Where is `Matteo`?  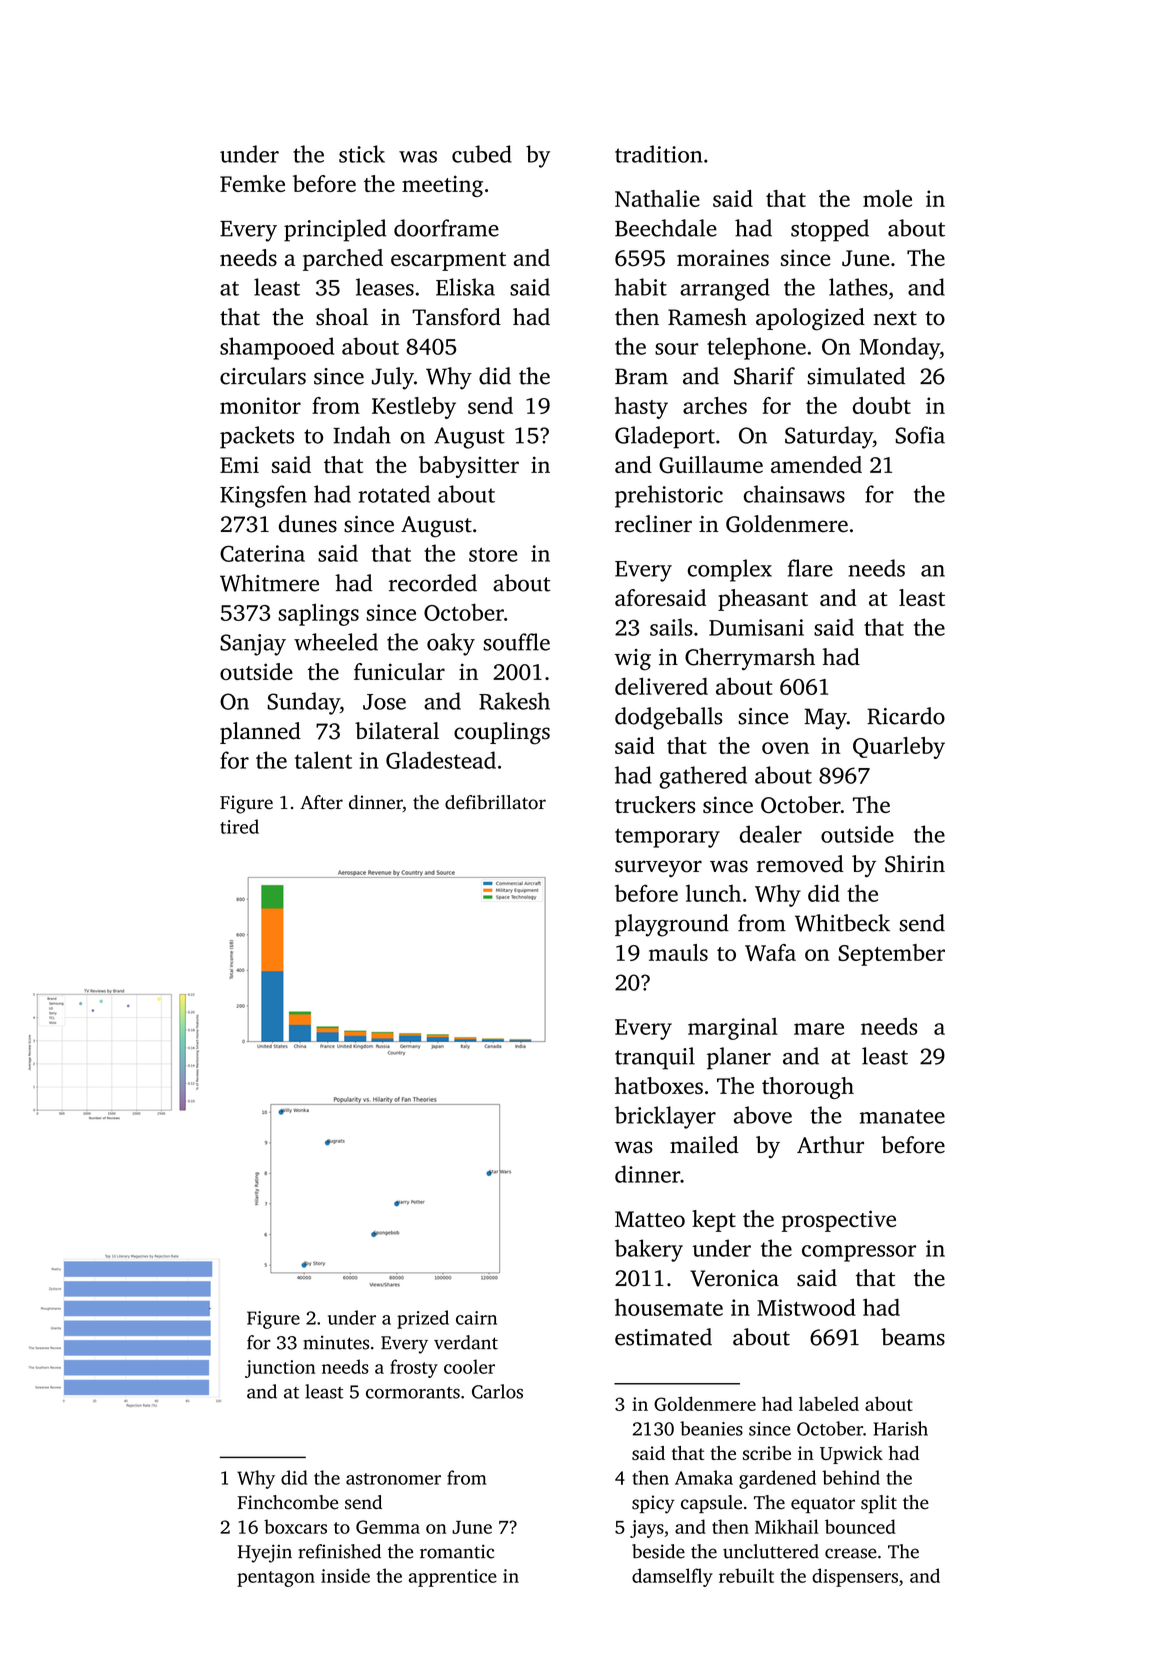 Matteo is located at coordinates (650, 1219).
